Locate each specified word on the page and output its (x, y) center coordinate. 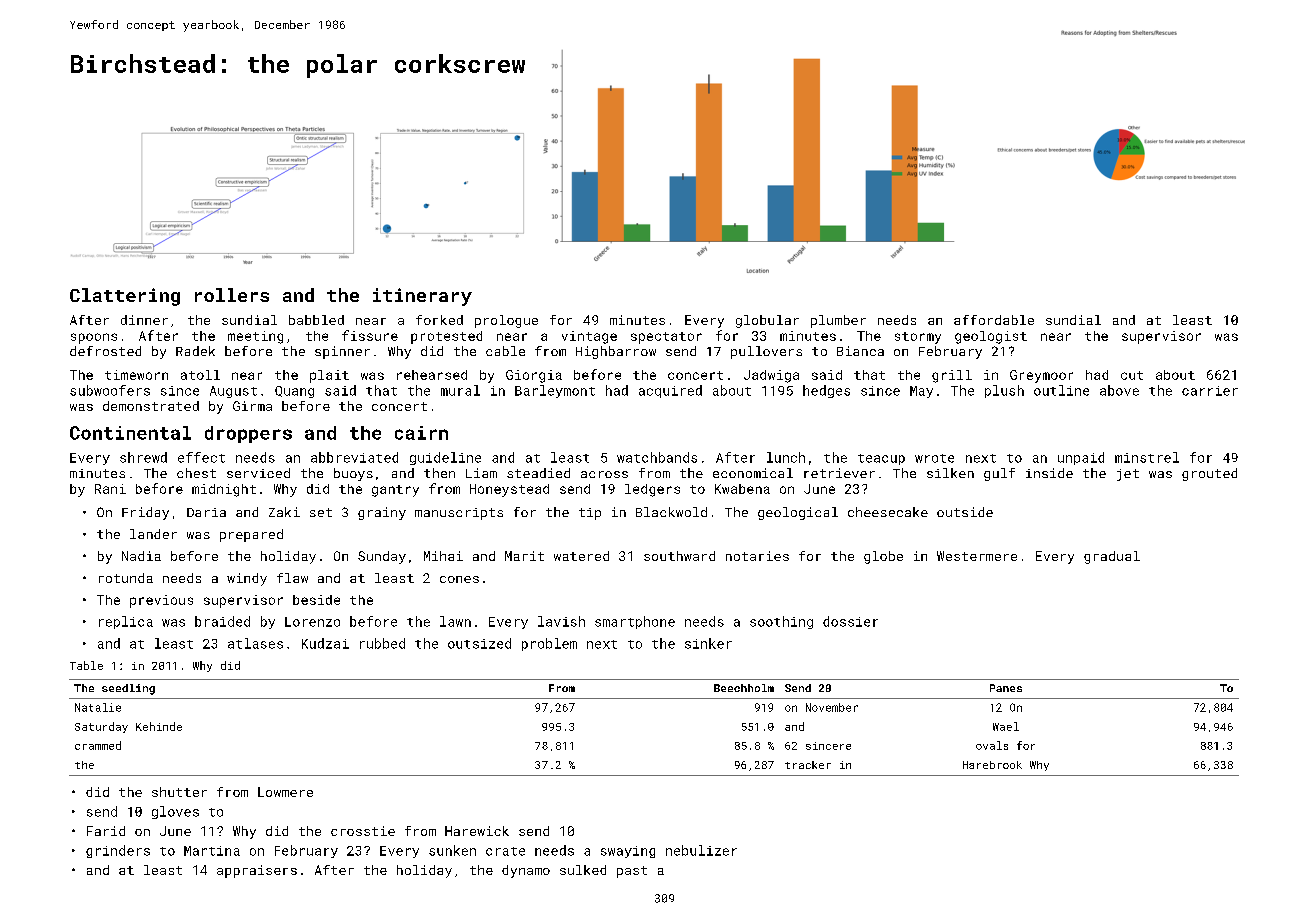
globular (767, 321)
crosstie (363, 831)
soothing (781, 622)
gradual (1112, 557)
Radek (195, 351)
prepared (251, 535)
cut (1132, 375)
